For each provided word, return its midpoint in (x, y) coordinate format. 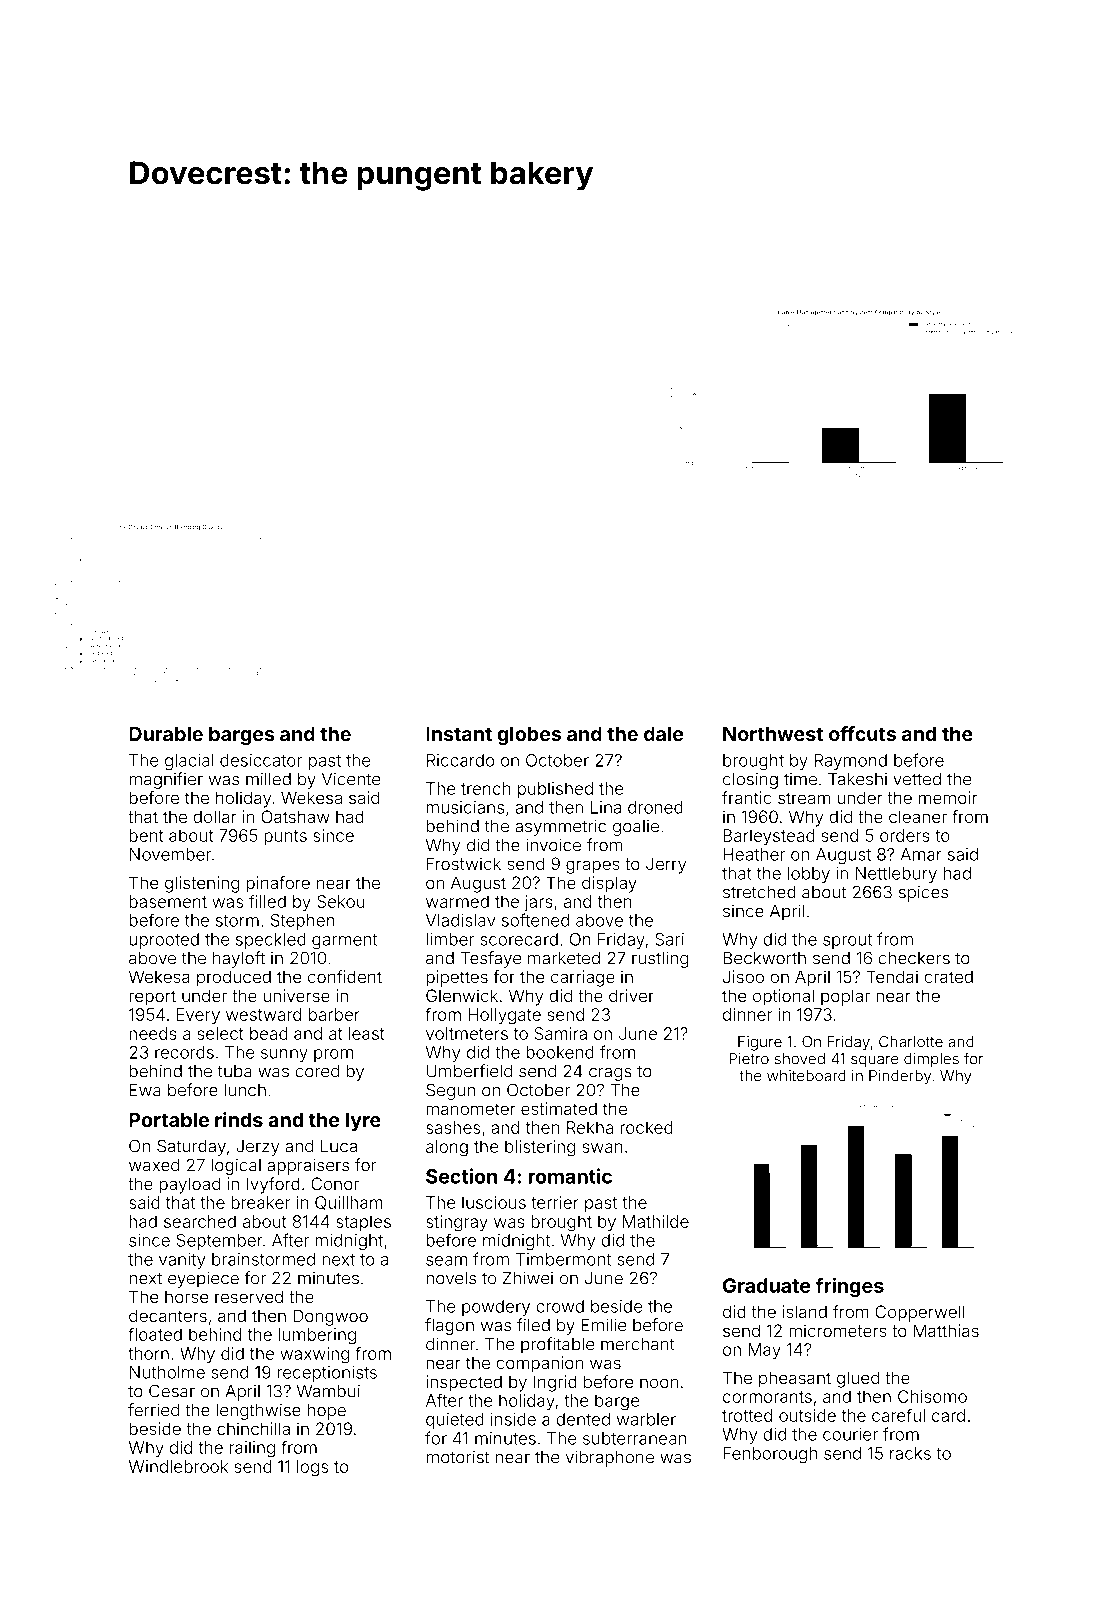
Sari (669, 939)
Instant (459, 733)
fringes (849, 1287)
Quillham (349, 1203)
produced (234, 978)
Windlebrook (178, 1466)
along (447, 1148)
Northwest (773, 733)
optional (783, 997)
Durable (166, 733)
